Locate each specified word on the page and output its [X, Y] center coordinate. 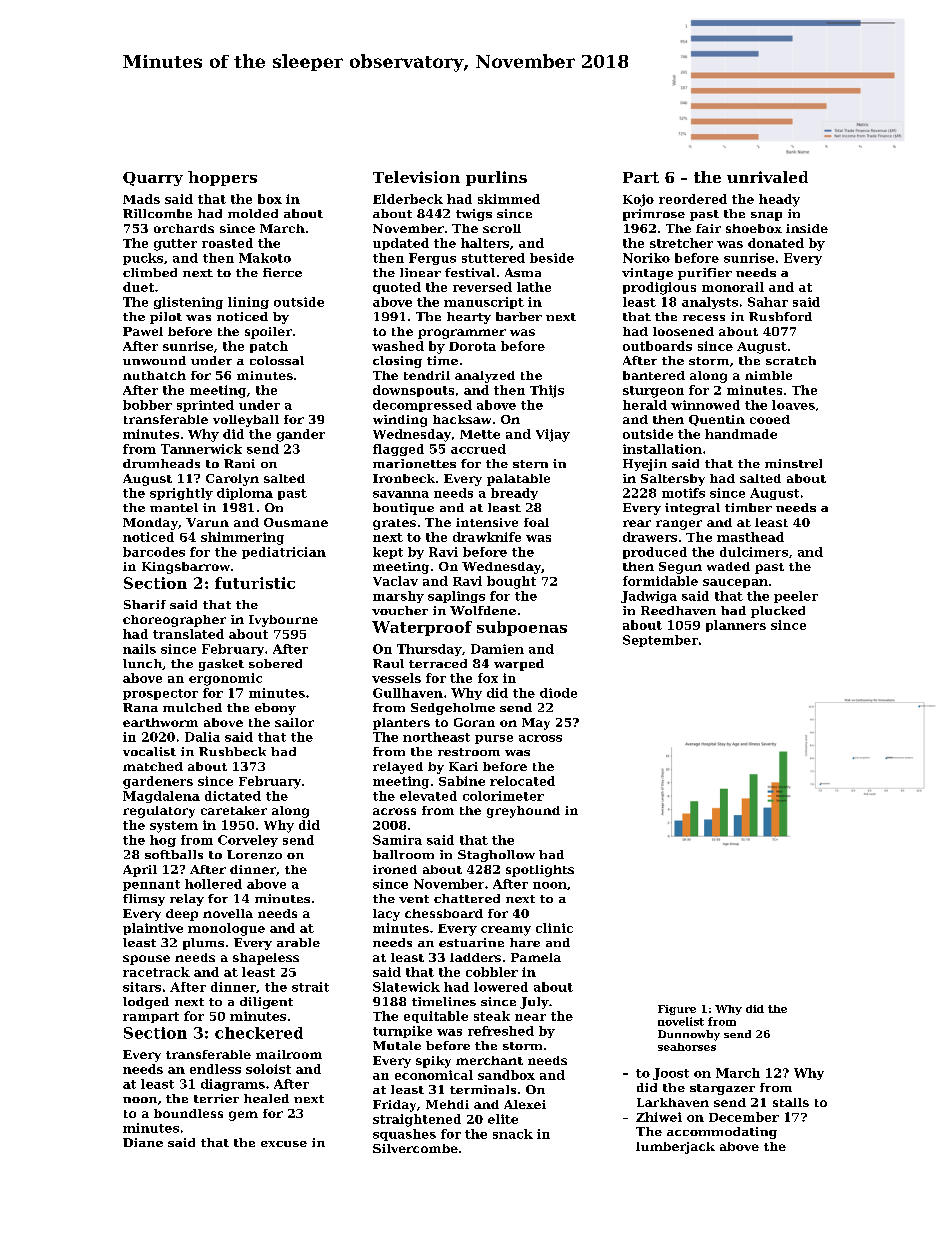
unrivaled [767, 177]
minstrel [793, 463]
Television [416, 177]
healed [266, 1098]
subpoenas [522, 628]
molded [253, 213]
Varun [207, 522]
